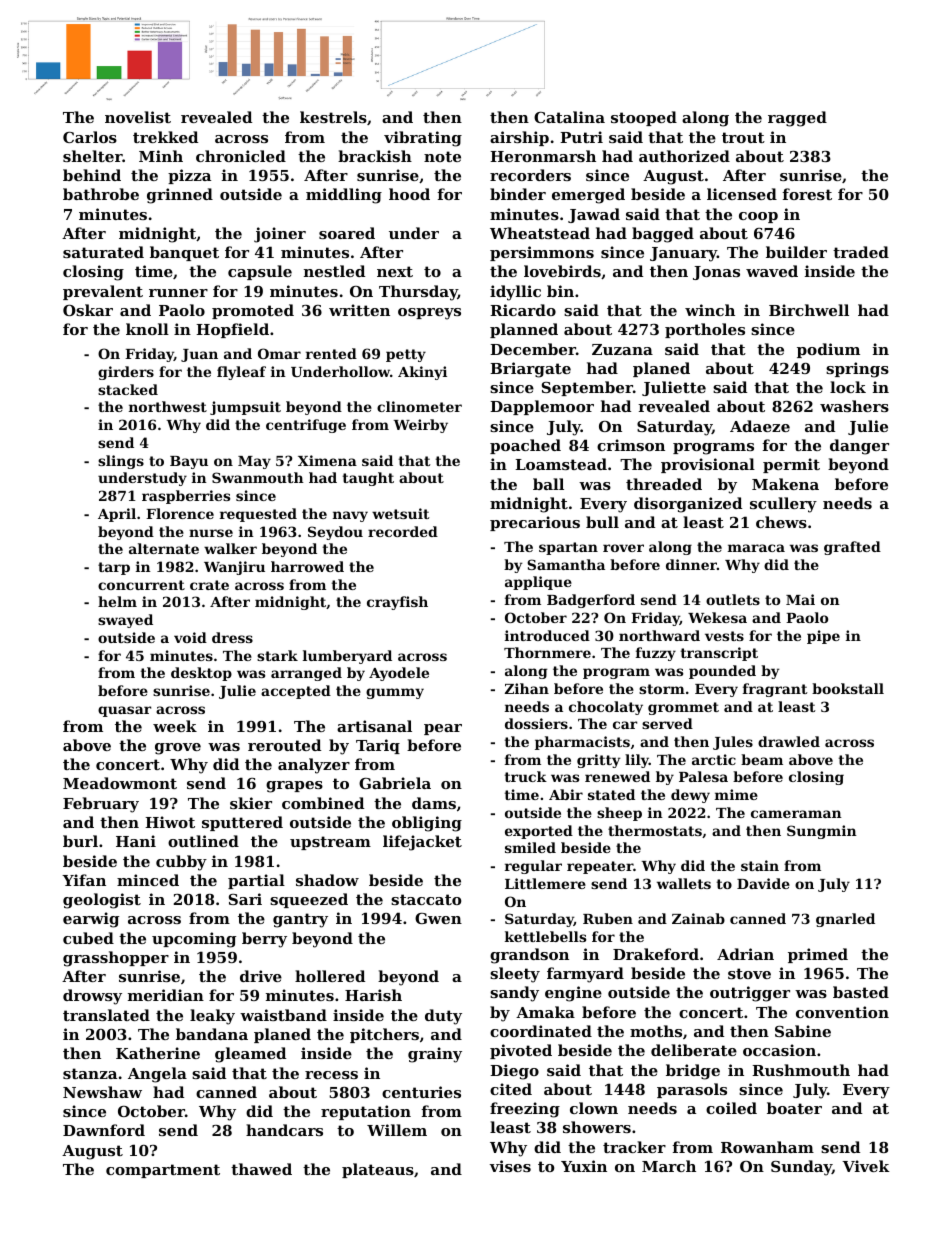  I want to click on truck, so click(526, 776).
